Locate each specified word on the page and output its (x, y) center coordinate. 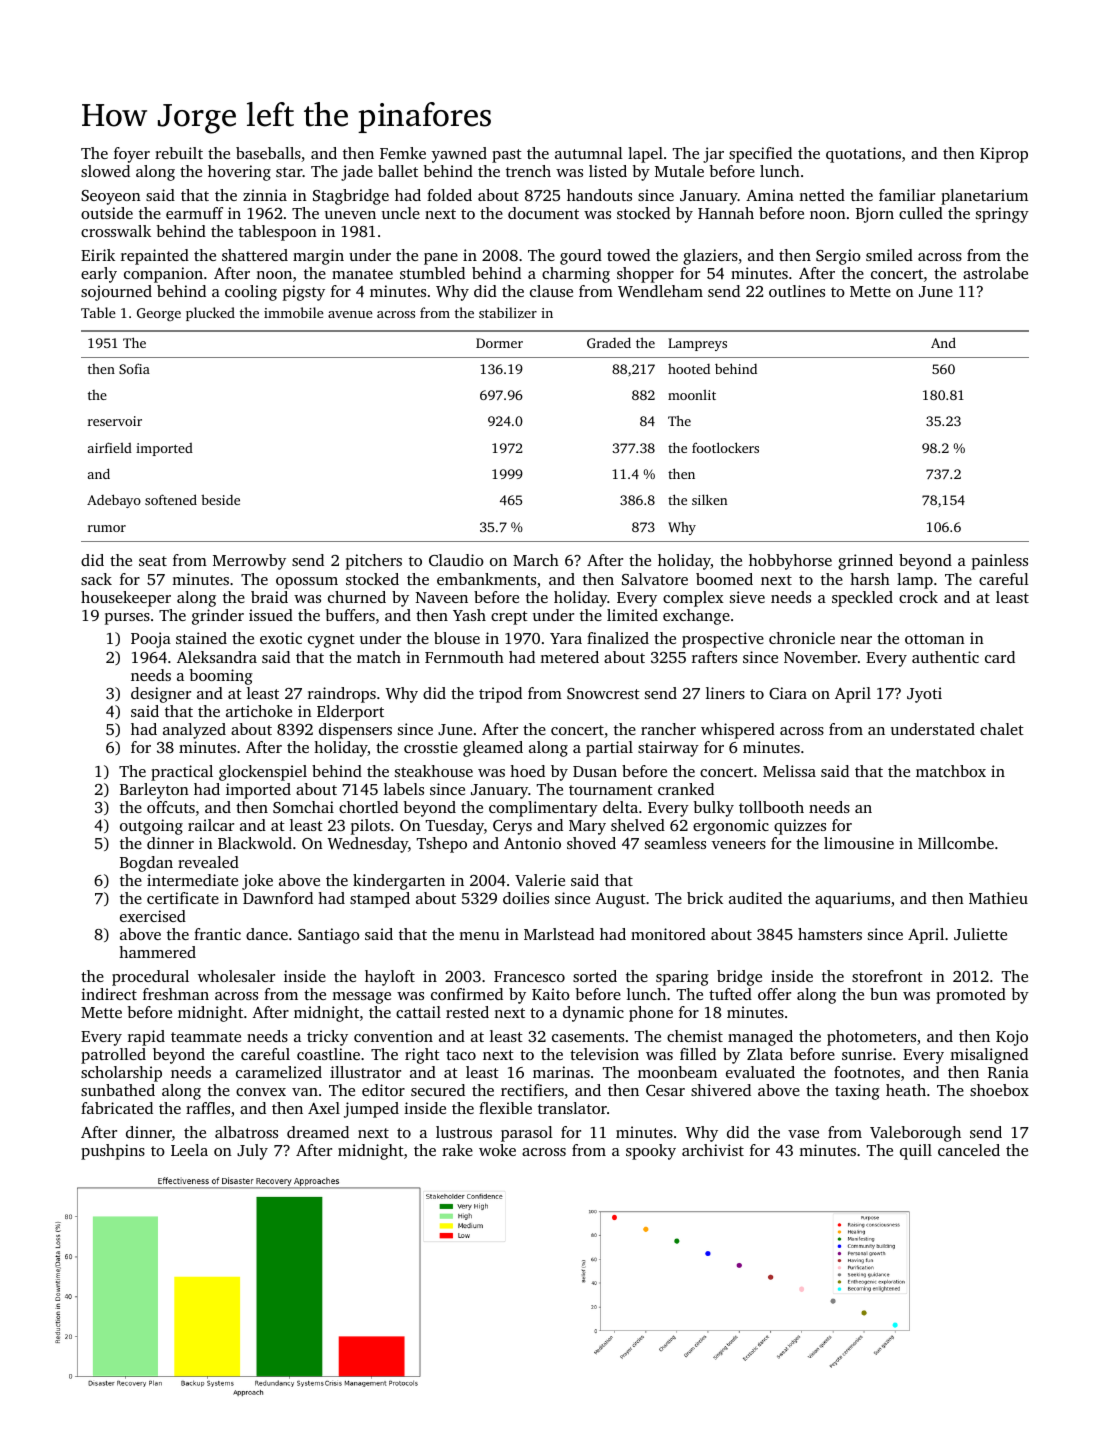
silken (709, 499)
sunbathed (118, 1090)
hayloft (390, 978)
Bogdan (146, 864)
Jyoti (924, 695)
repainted (155, 257)
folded (449, 195)
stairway (668, 749)
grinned (865, 562)
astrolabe (995, 273)
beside (220, 499)
